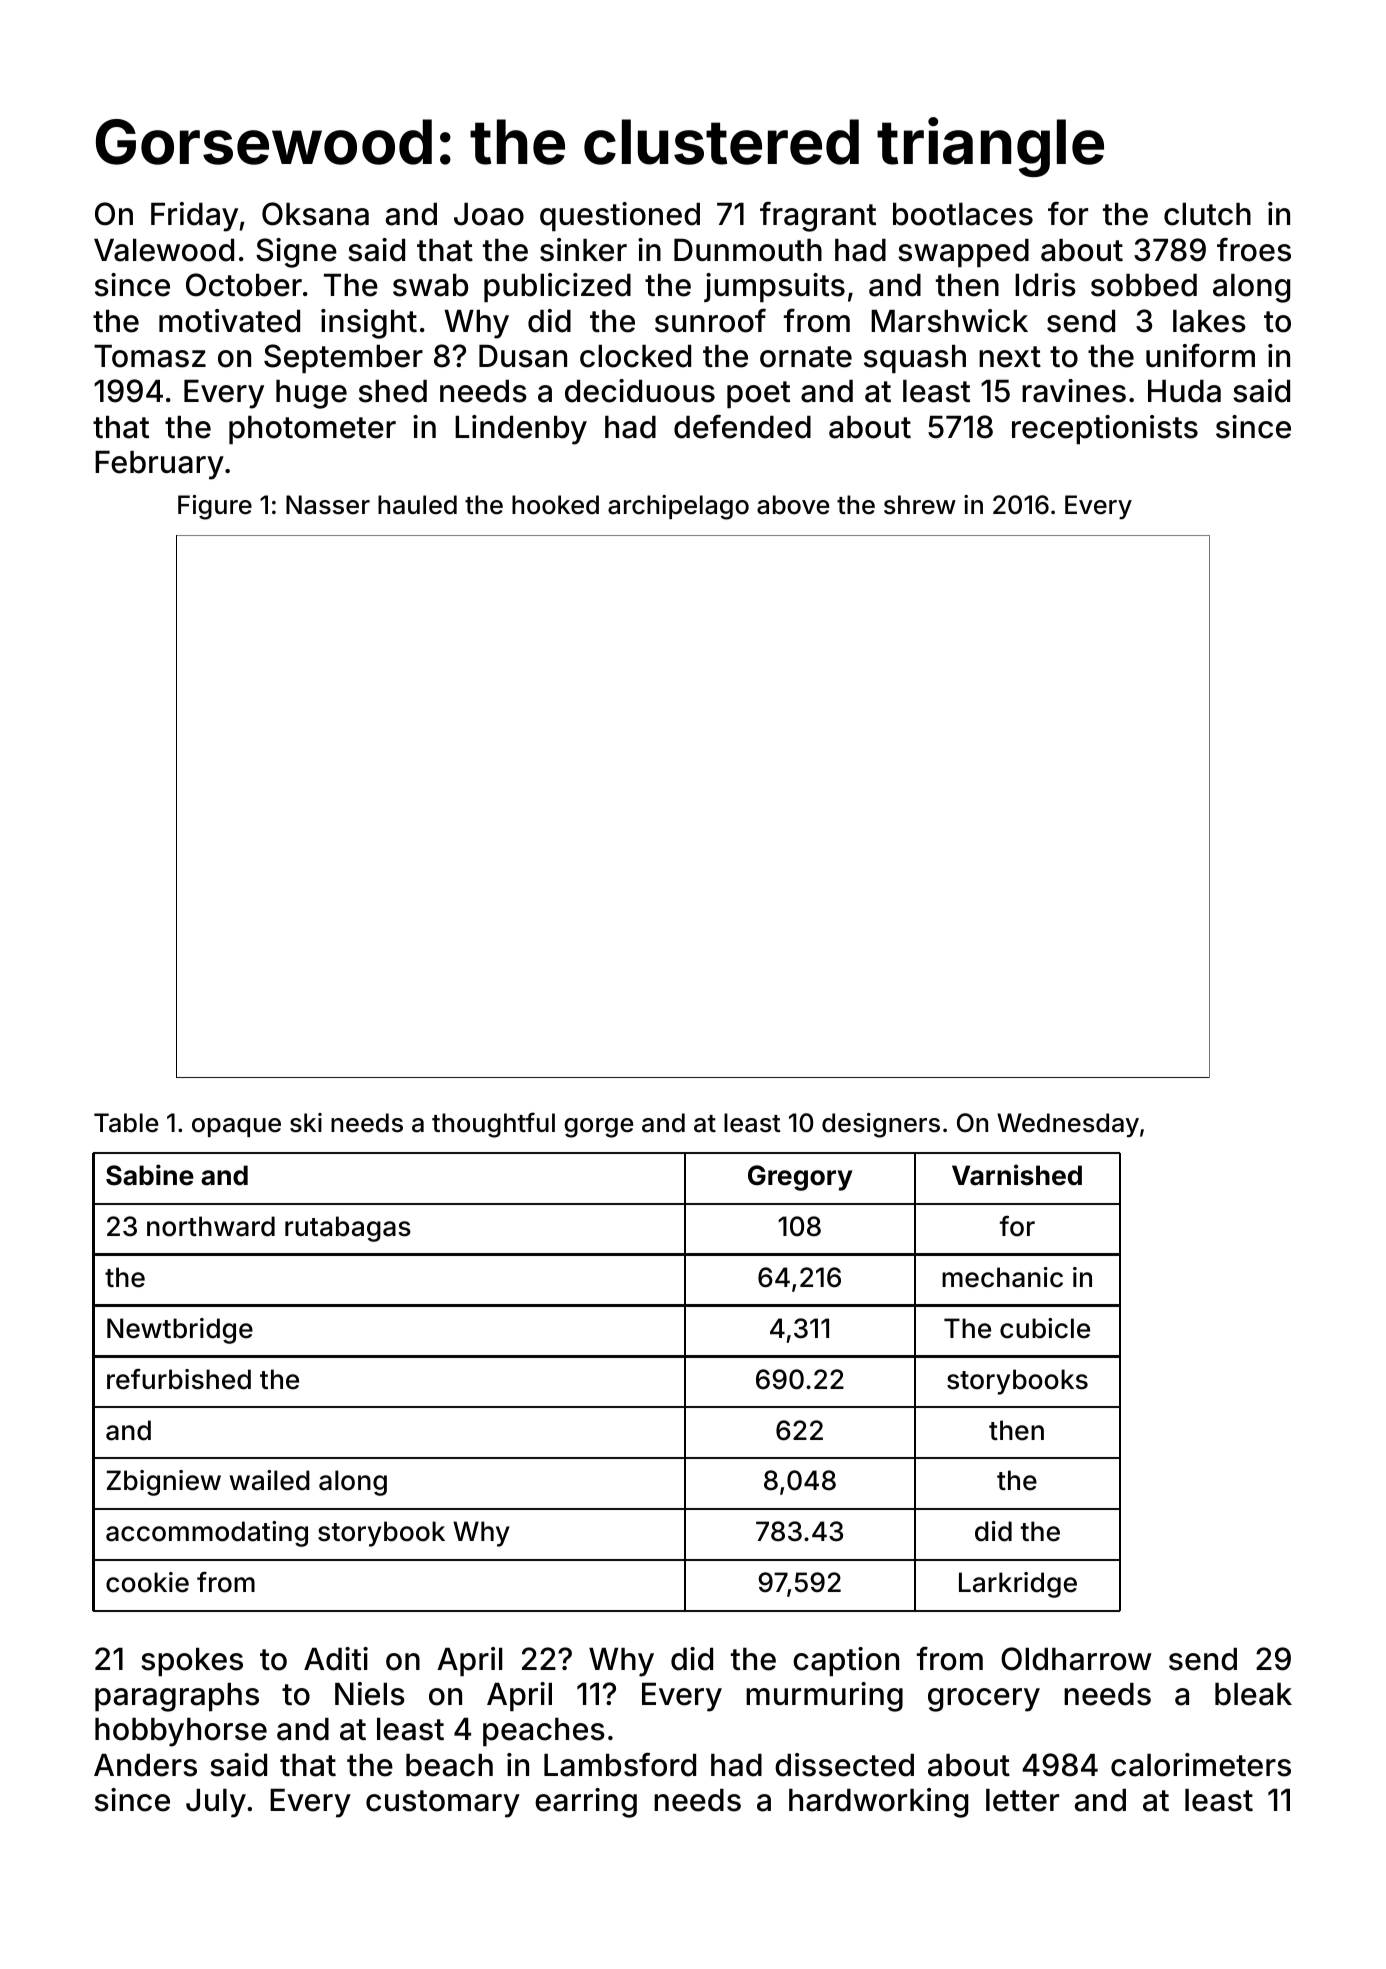  What do you see at coordinates (846, 1661) in the screenshot?
I see `caption` at bounding box center [846, 1661].
